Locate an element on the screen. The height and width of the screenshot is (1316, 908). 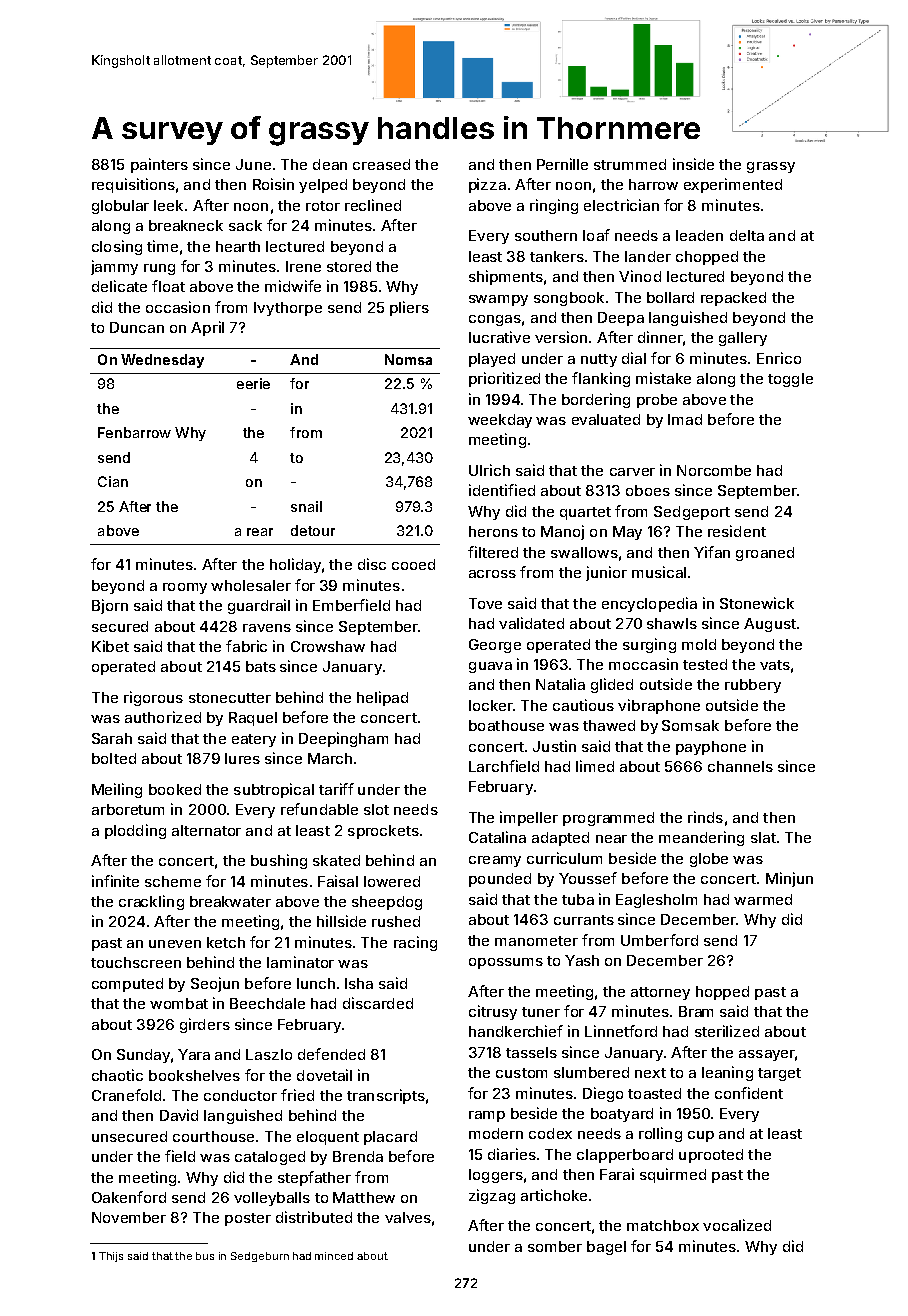
Thijs is located at coordinates (111, 1257).
